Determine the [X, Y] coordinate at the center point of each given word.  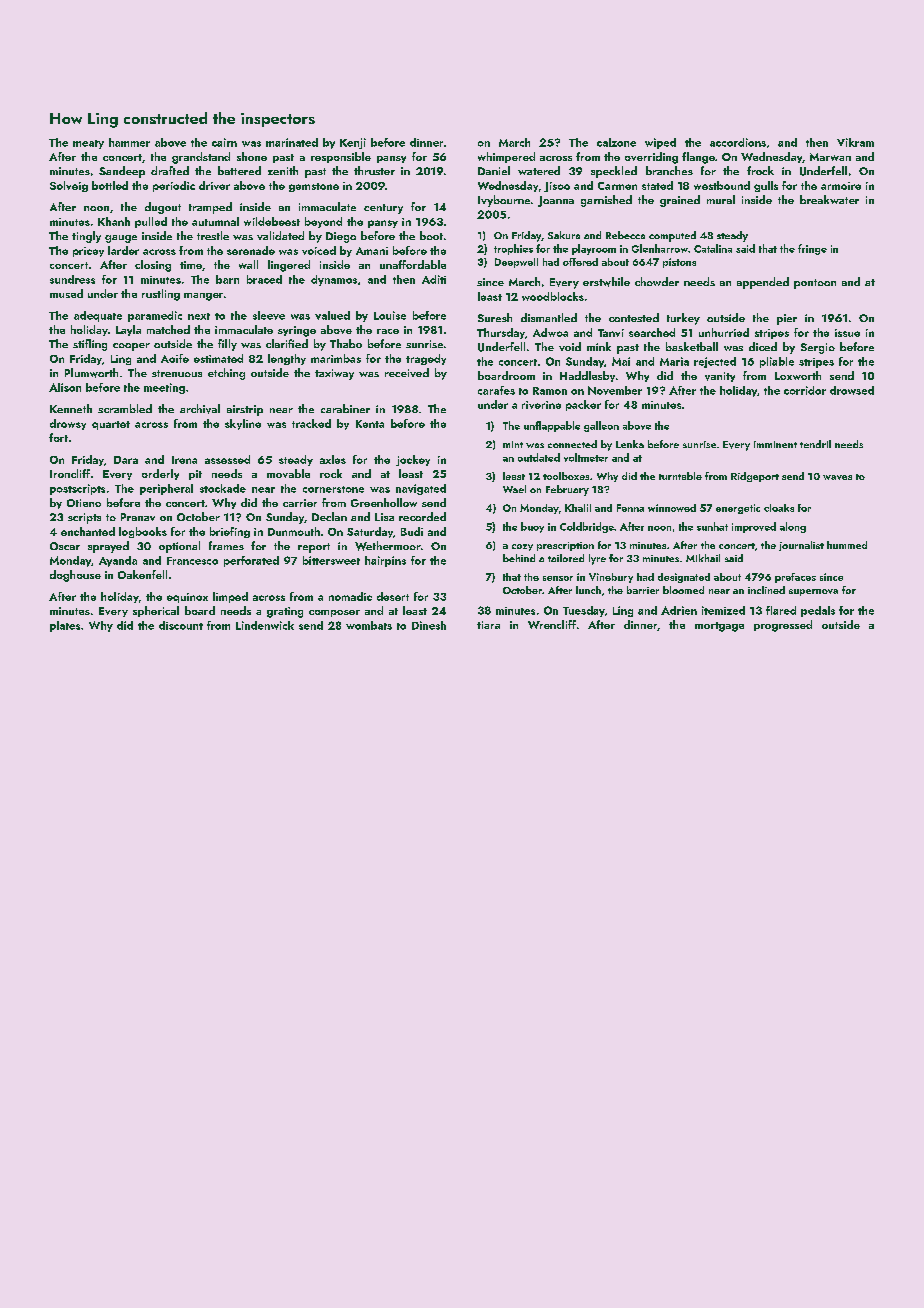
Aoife [175, 358]
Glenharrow [660, 248]
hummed [847, 545]
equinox [187, 598]
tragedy [426, 359]
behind [519, 558]
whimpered [506, 157]
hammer [129, 142]
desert [393, 596]
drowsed [852, 390]
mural [721, 199]
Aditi [434, 279]
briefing [230, 532]
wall [248, 264]
